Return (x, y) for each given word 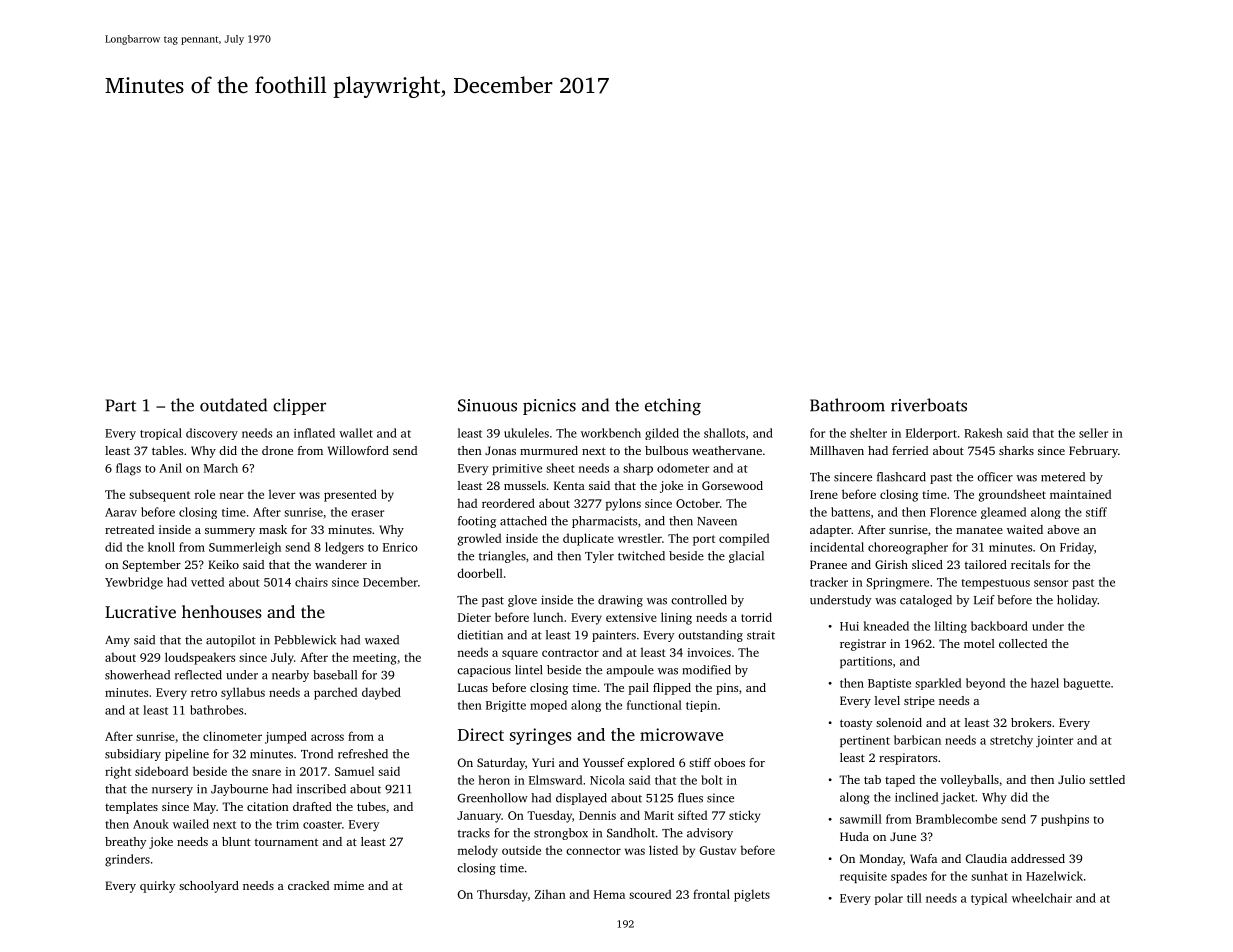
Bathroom (847, 405)
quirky (157, 887)
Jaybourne (239, 790)
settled (1107, 779)
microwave (681, 734)
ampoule (630, 671)
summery (230, 532)
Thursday (502, 895)
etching (673, 406)
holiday (1077, 601)
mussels (525, 485)
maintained (1080, 494)
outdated (233, 405)
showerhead (137, 675)
